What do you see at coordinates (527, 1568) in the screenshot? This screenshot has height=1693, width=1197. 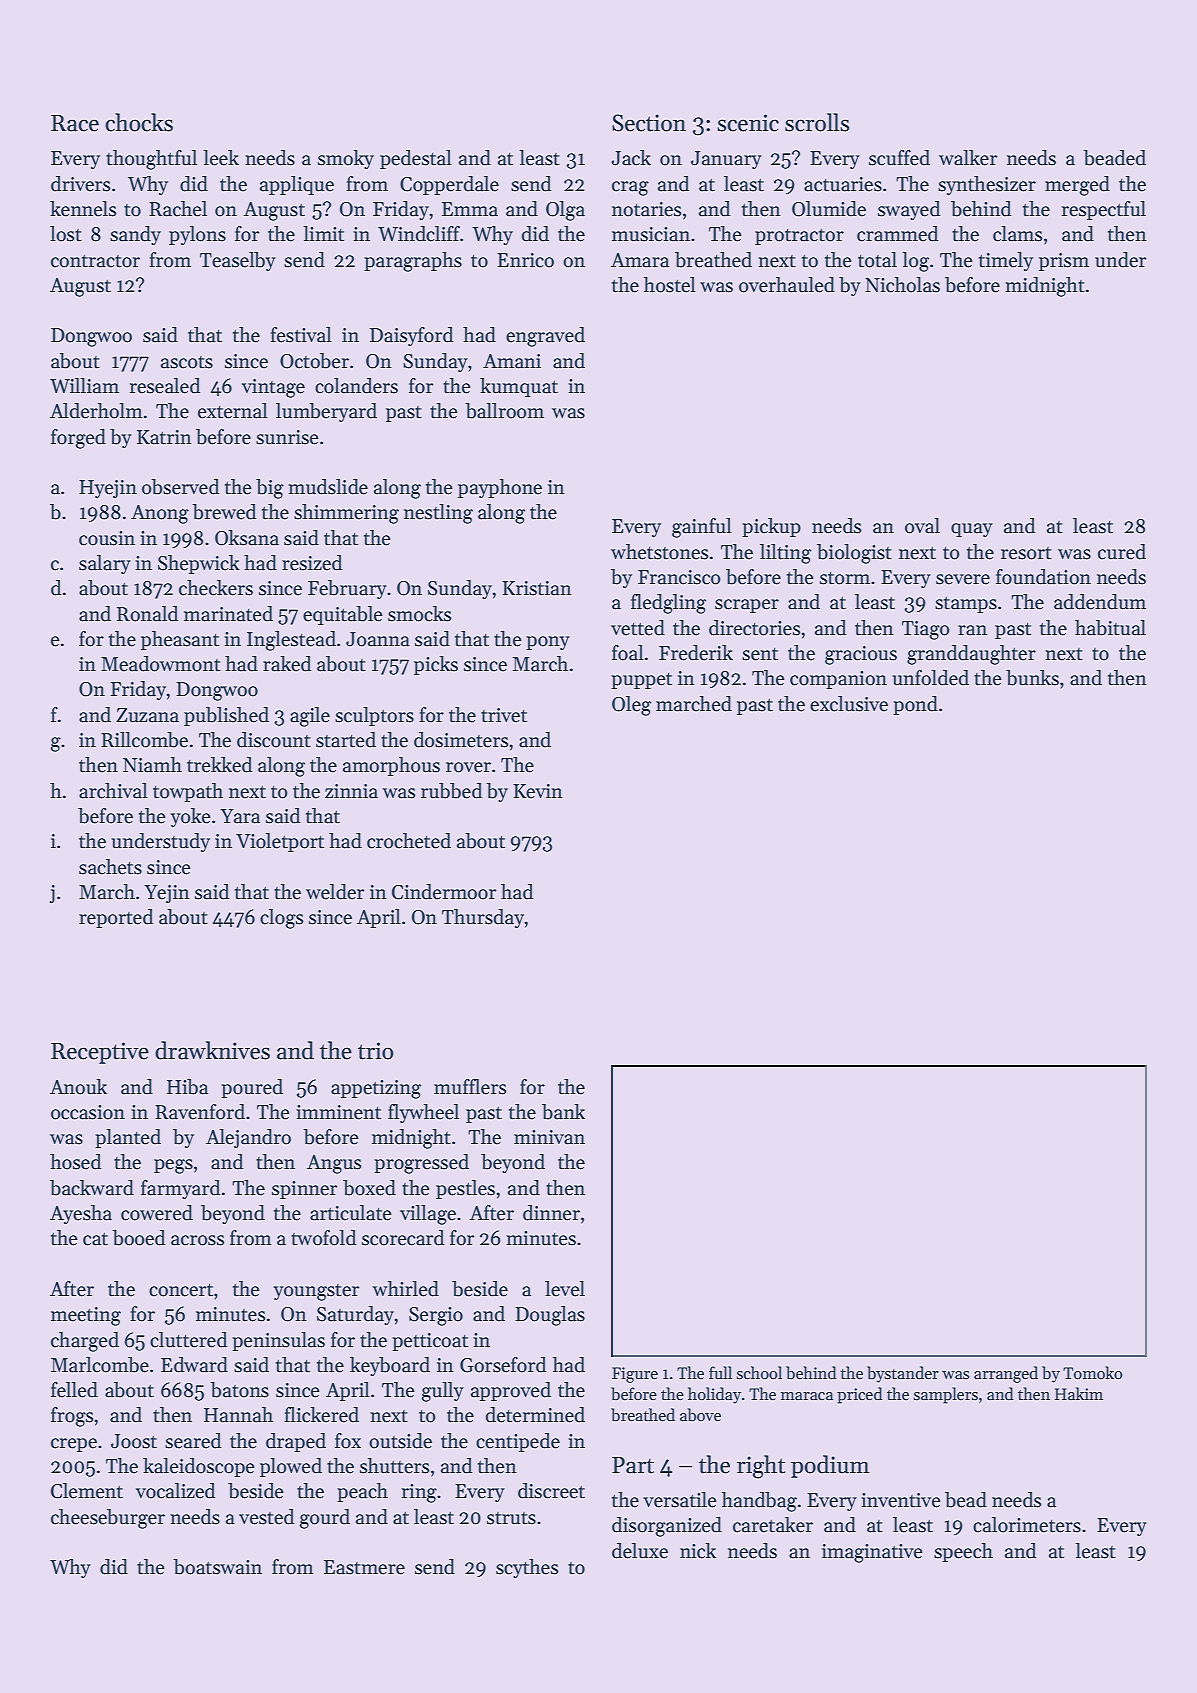 I see `scythes` at bounding box center [527, 1568].
